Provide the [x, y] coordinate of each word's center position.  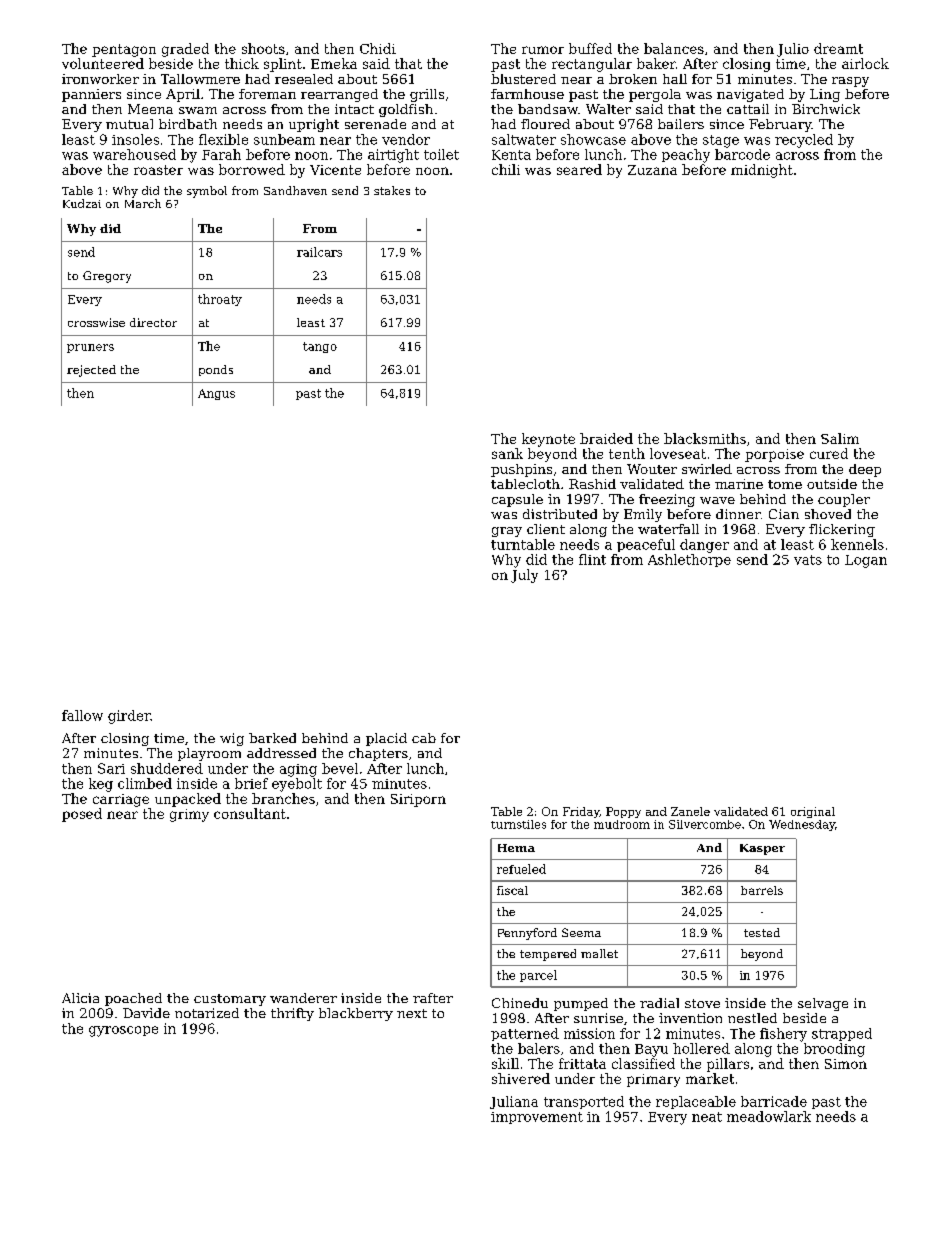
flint [592, 559]
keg [101, 785]
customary [230, 1000]
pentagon [124, 50]
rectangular [592, 65]
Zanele [690, 811]
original [813, 812]
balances [674, 48]
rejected [91, 371]
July [524, 576]
